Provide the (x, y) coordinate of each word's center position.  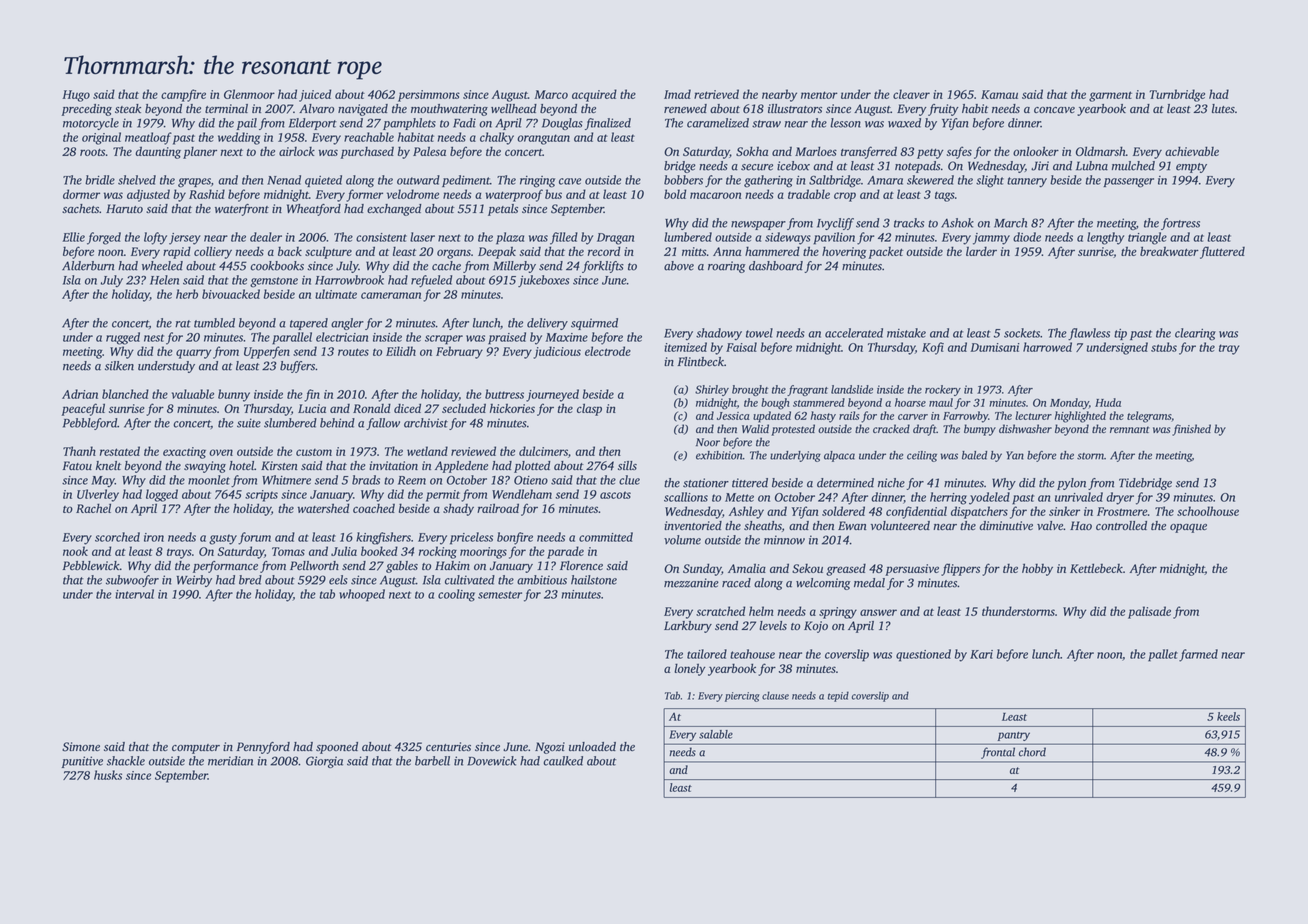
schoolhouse (1208, 511)
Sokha (752, 151)
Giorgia (324, 762)
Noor (708, 442)
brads (366, 480)
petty (930, 154)
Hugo (76, 96)
